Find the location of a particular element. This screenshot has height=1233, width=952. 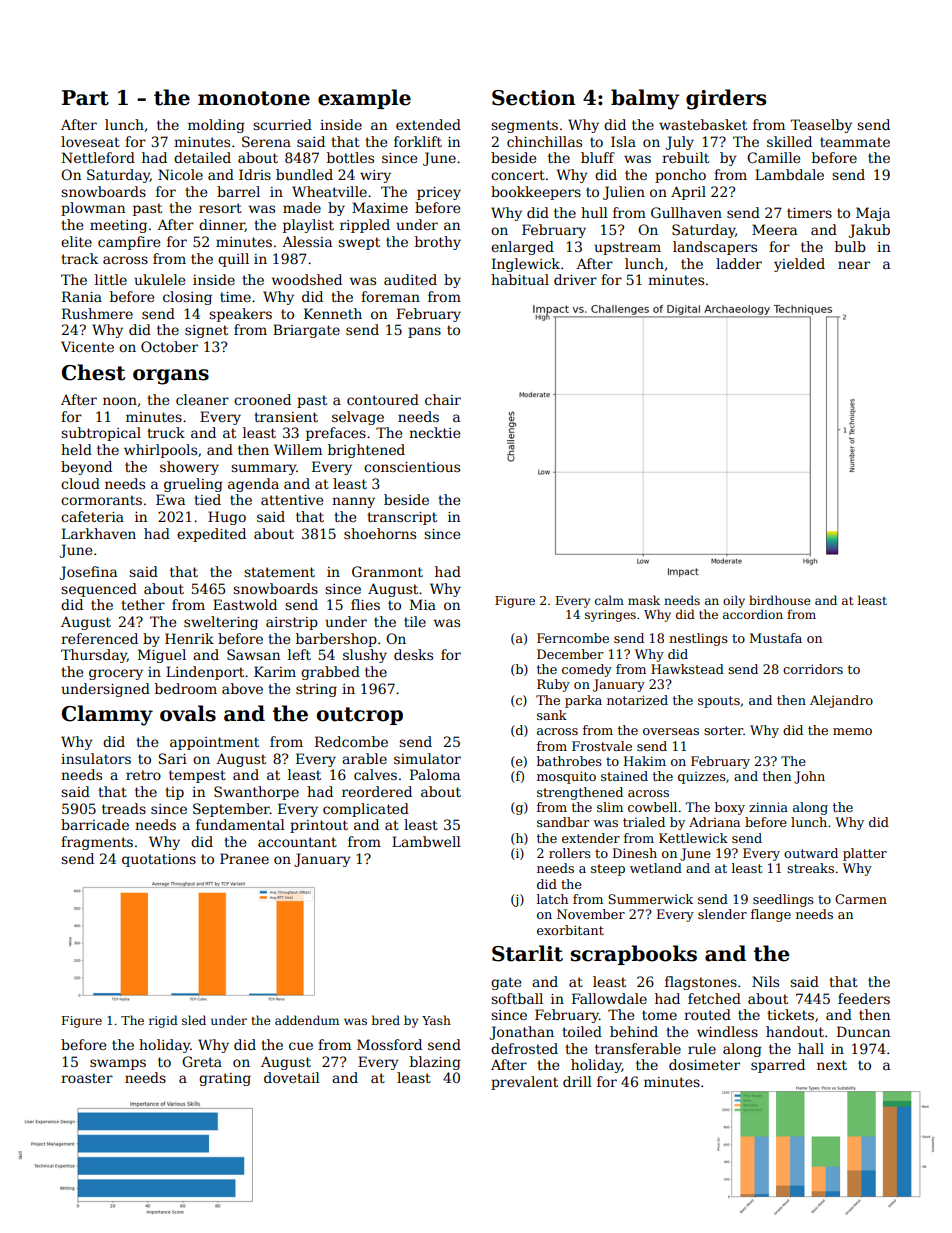

airstrip is located at coordinates (292, 623).
